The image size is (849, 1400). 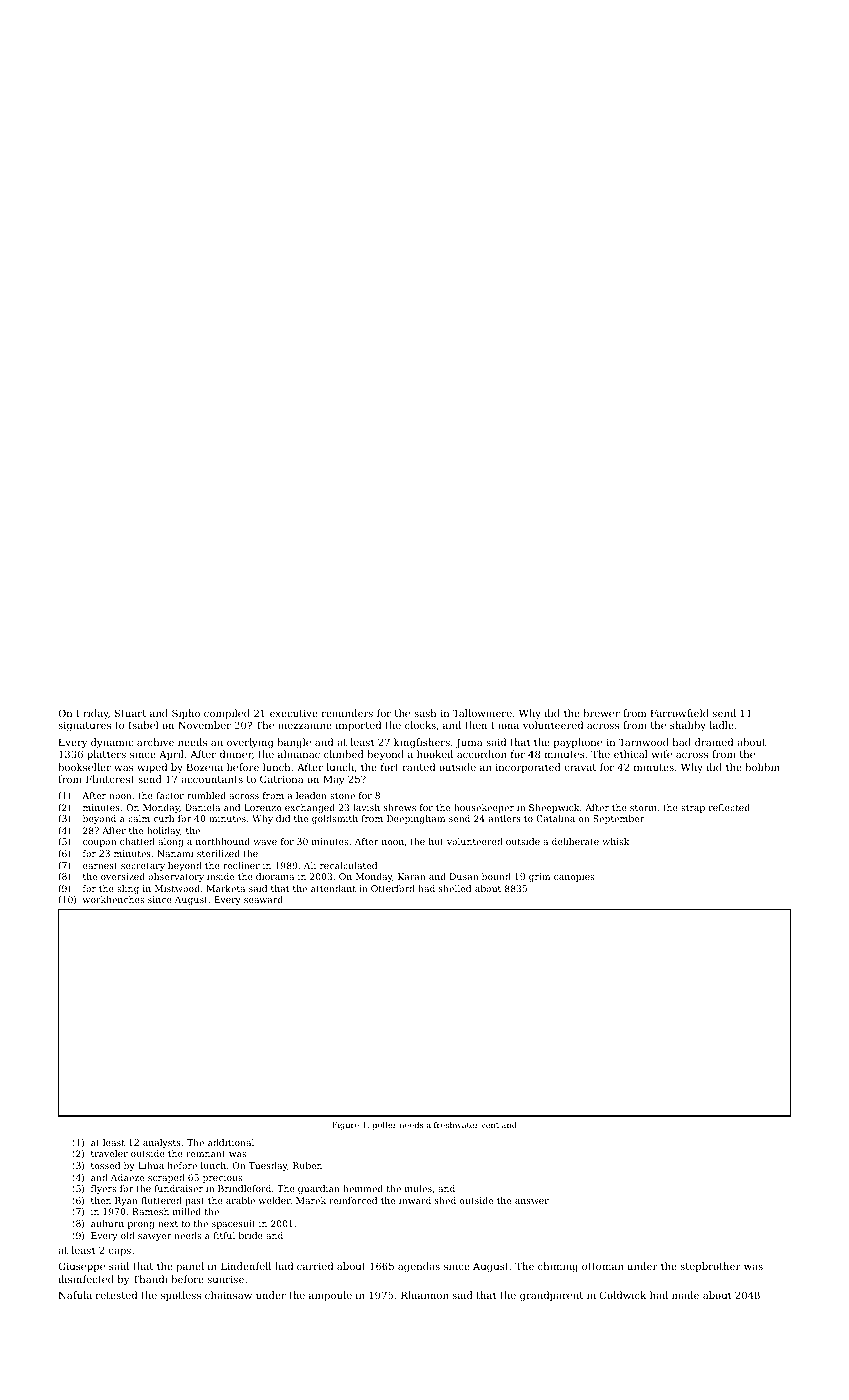 I want to click on Friday, so click(x=92, y=714).
